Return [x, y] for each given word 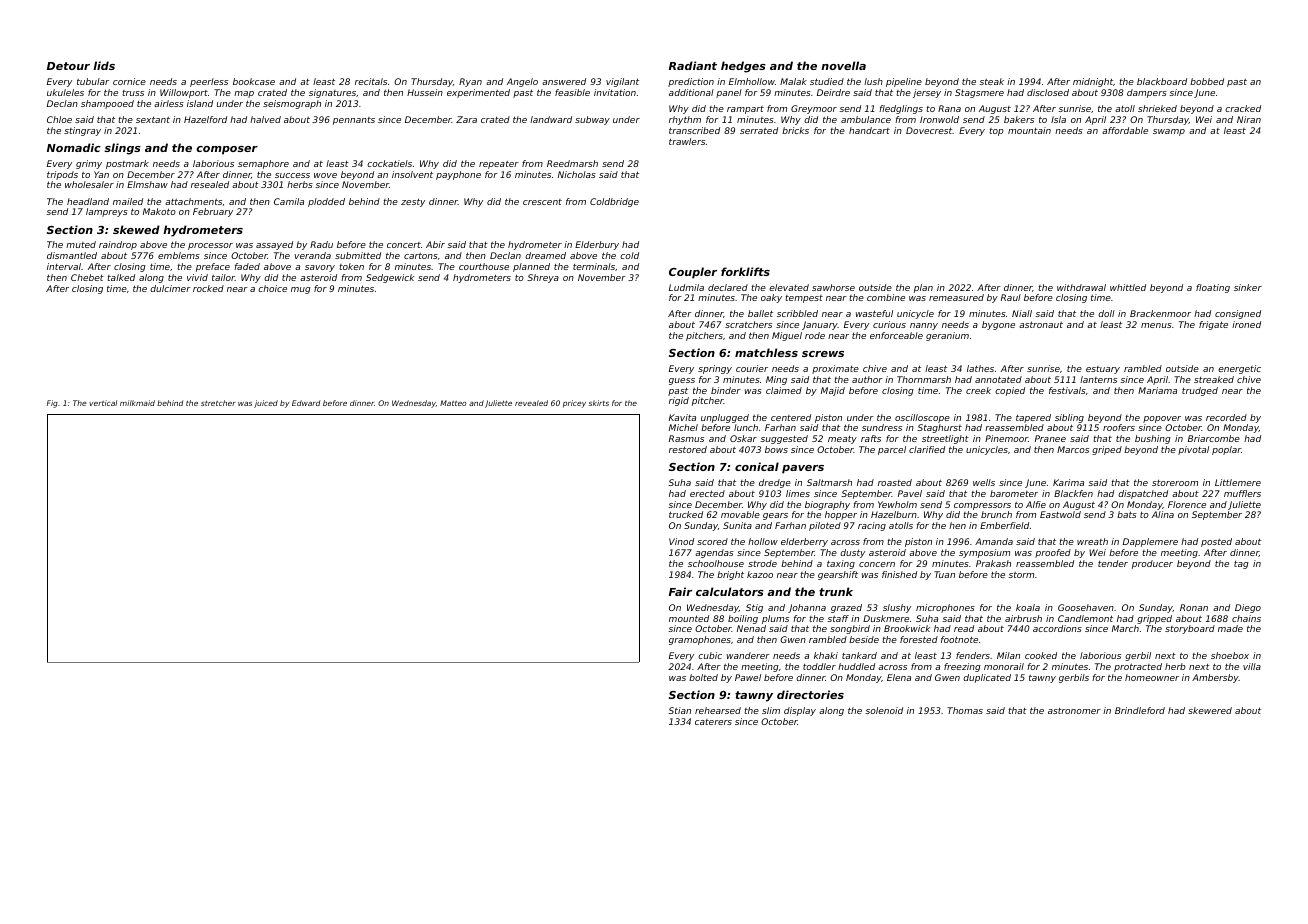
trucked [686, 514]
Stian [679, 710]
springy [715, 369]
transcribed [694, 130]
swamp [1169, 132]
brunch [996, 514]
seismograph [292, 104]
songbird [850, 629]
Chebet [87, 277]
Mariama [1157, 390]
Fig [52, 404]
